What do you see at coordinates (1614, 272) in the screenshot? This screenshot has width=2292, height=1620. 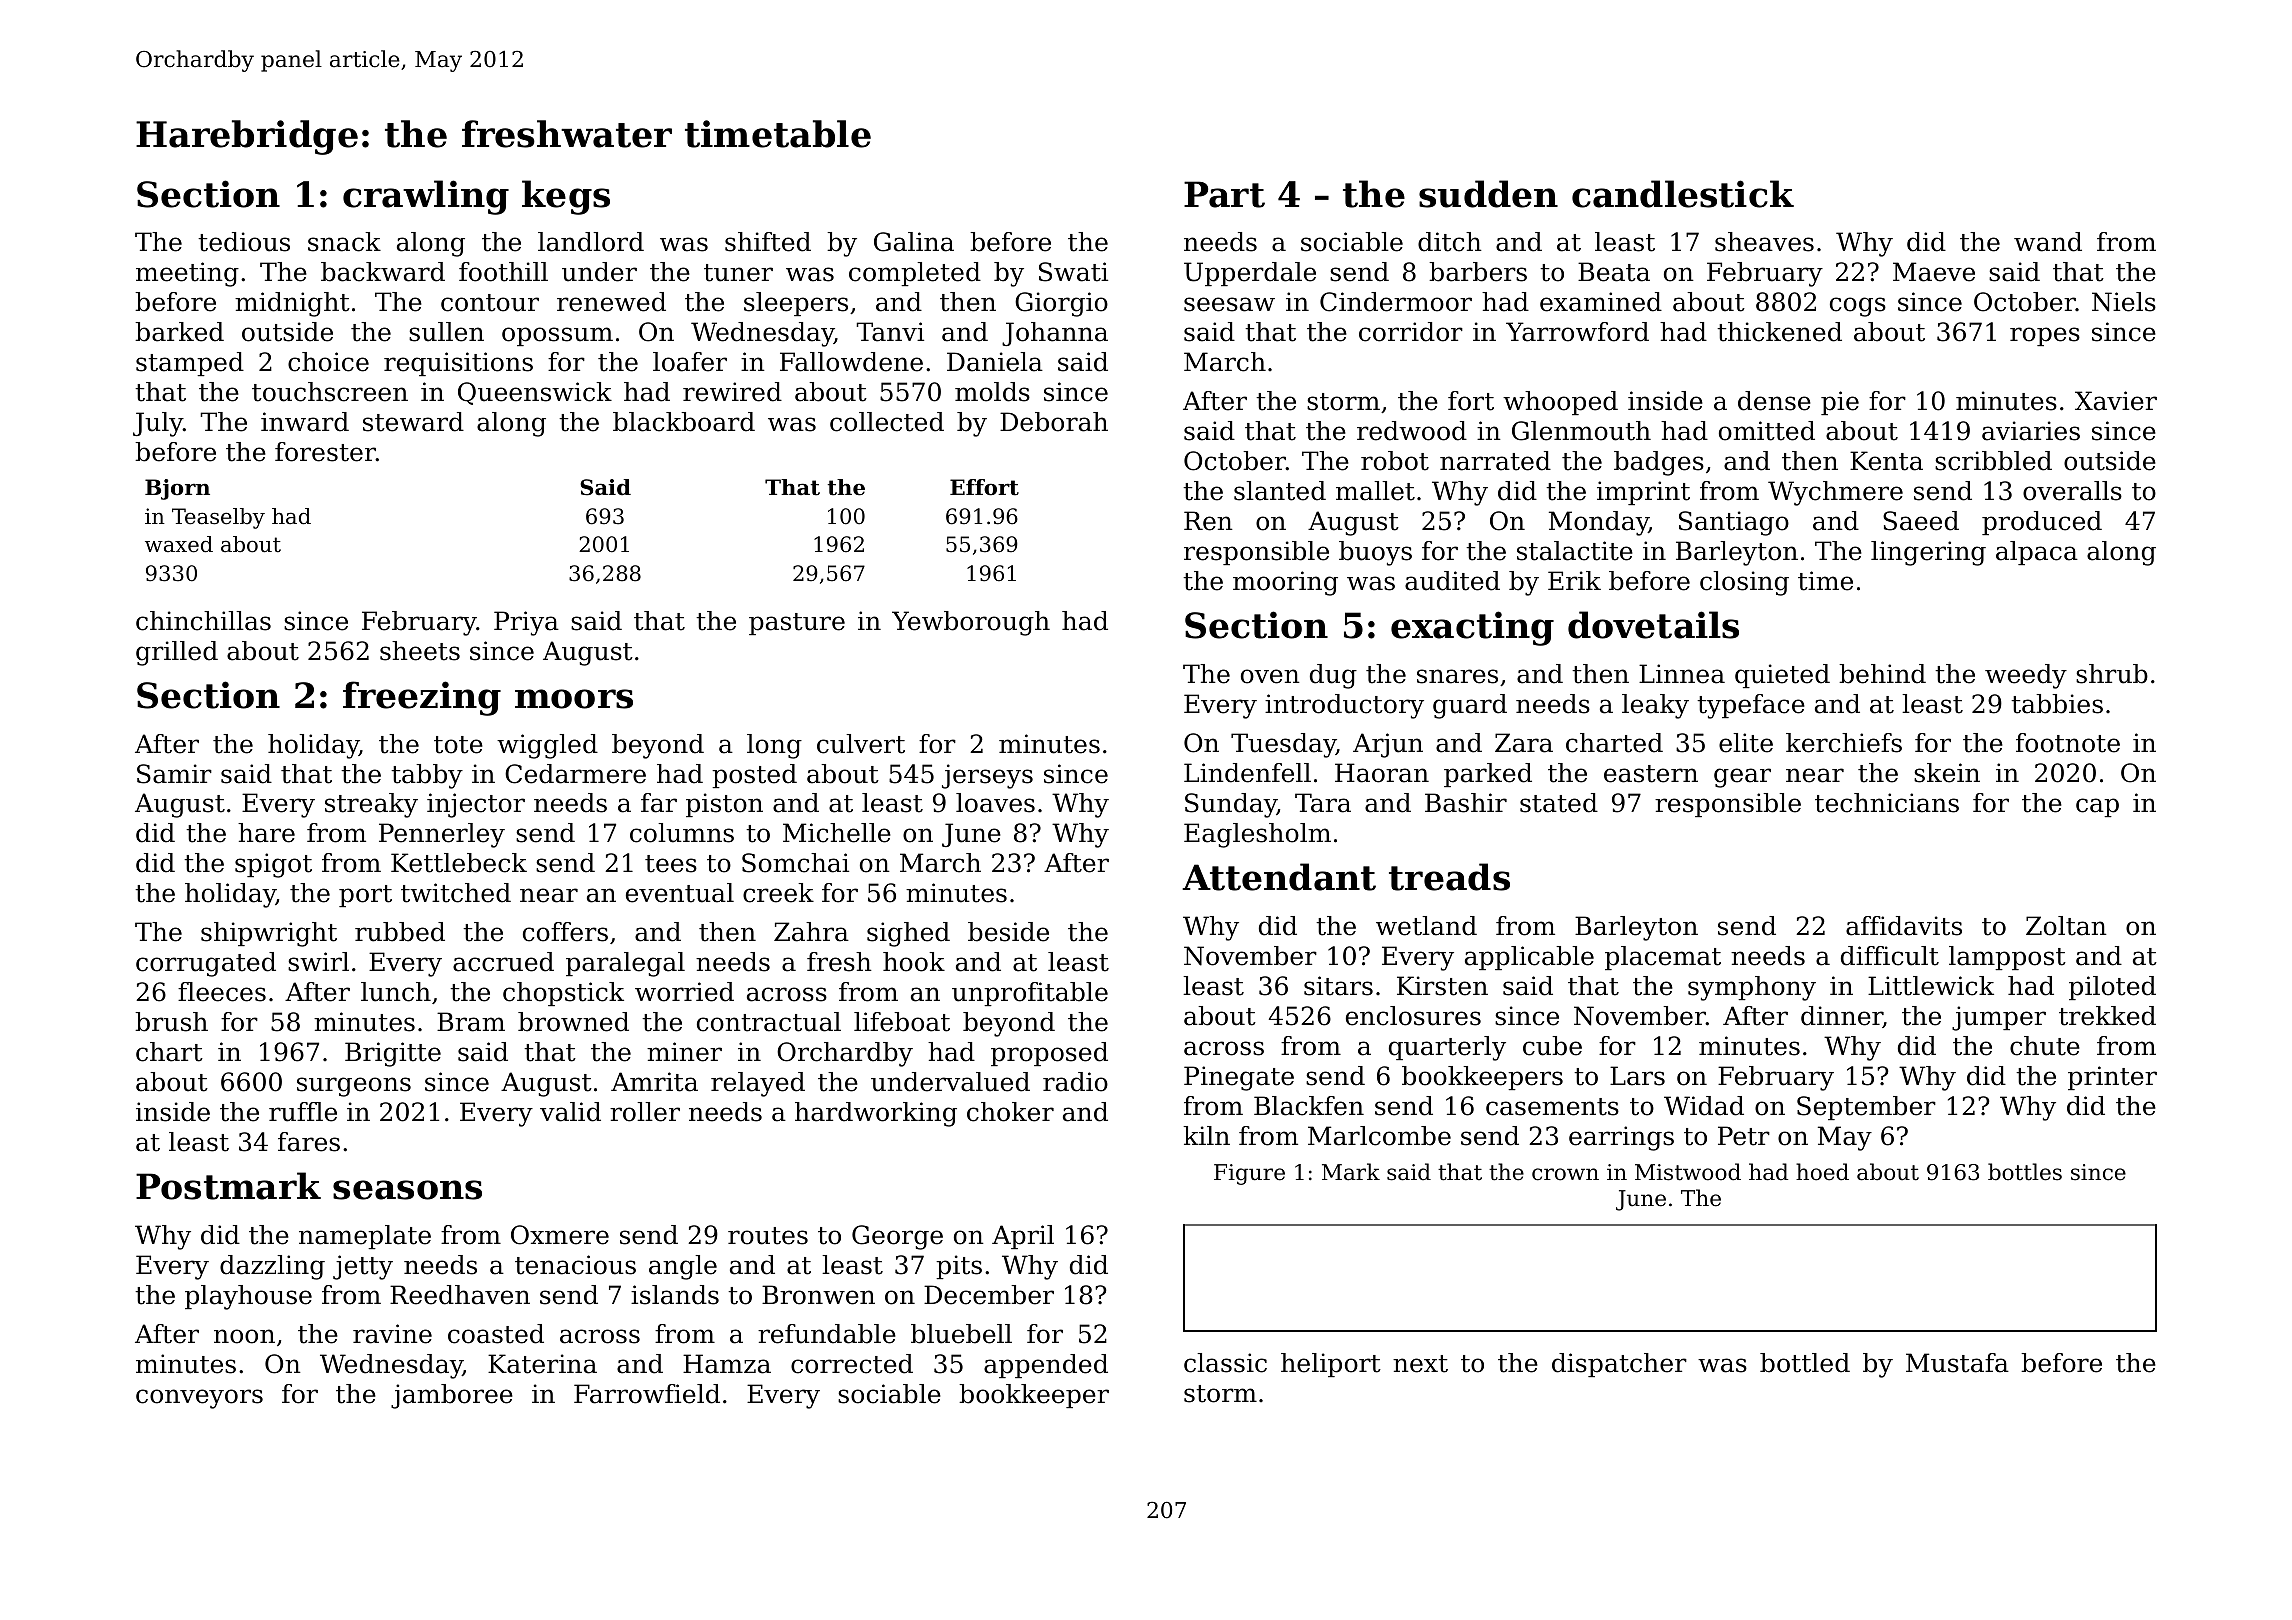 I see `Beata` at bounding box center [1614, 272].
